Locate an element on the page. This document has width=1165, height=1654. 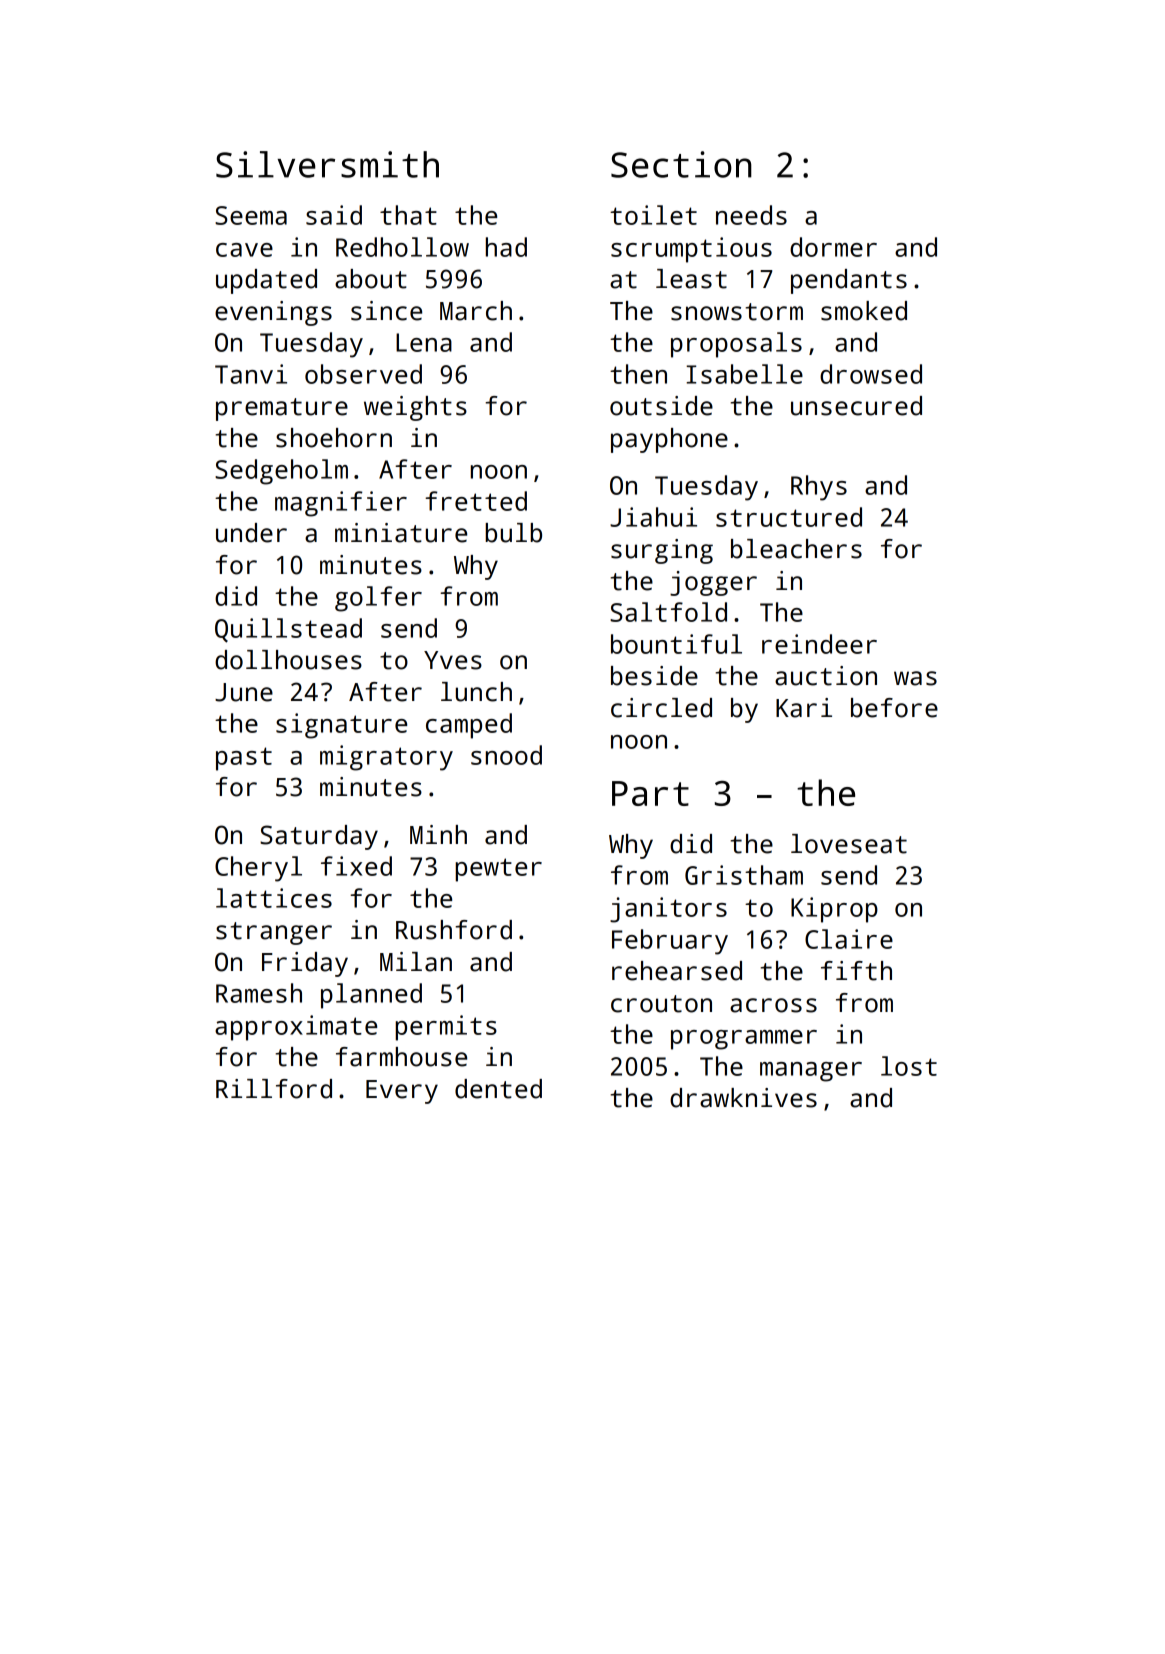
Rillford is located at coordinates (274, 1089).
